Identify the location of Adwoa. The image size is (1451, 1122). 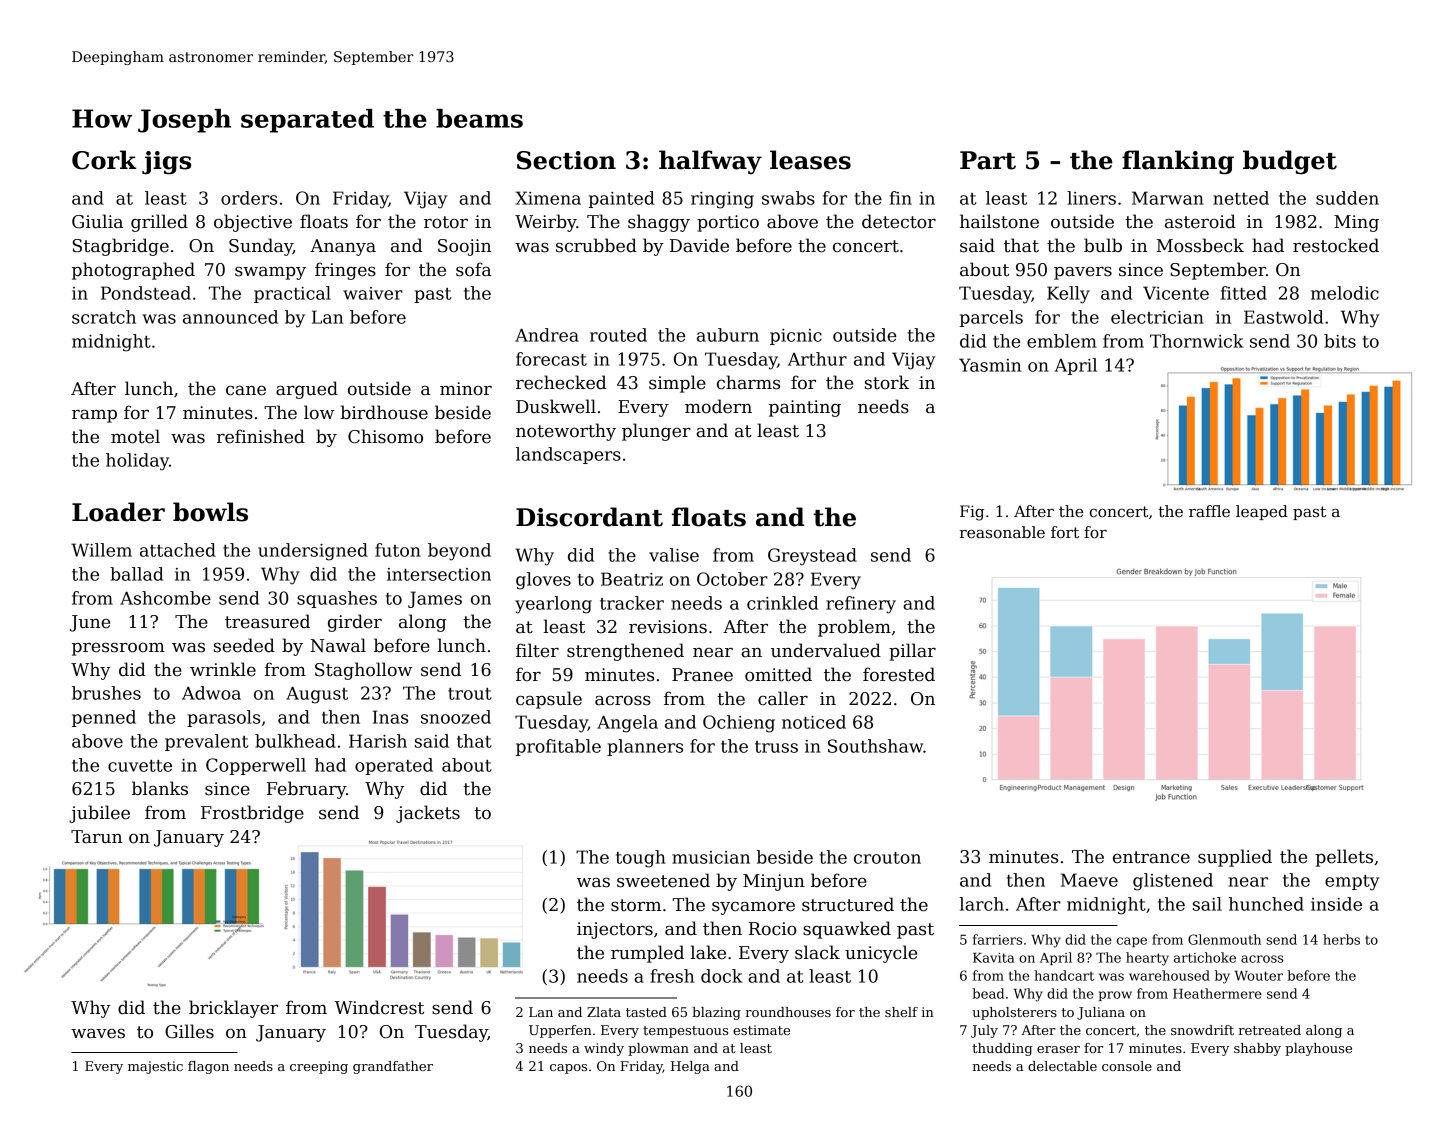
(211, 693).
